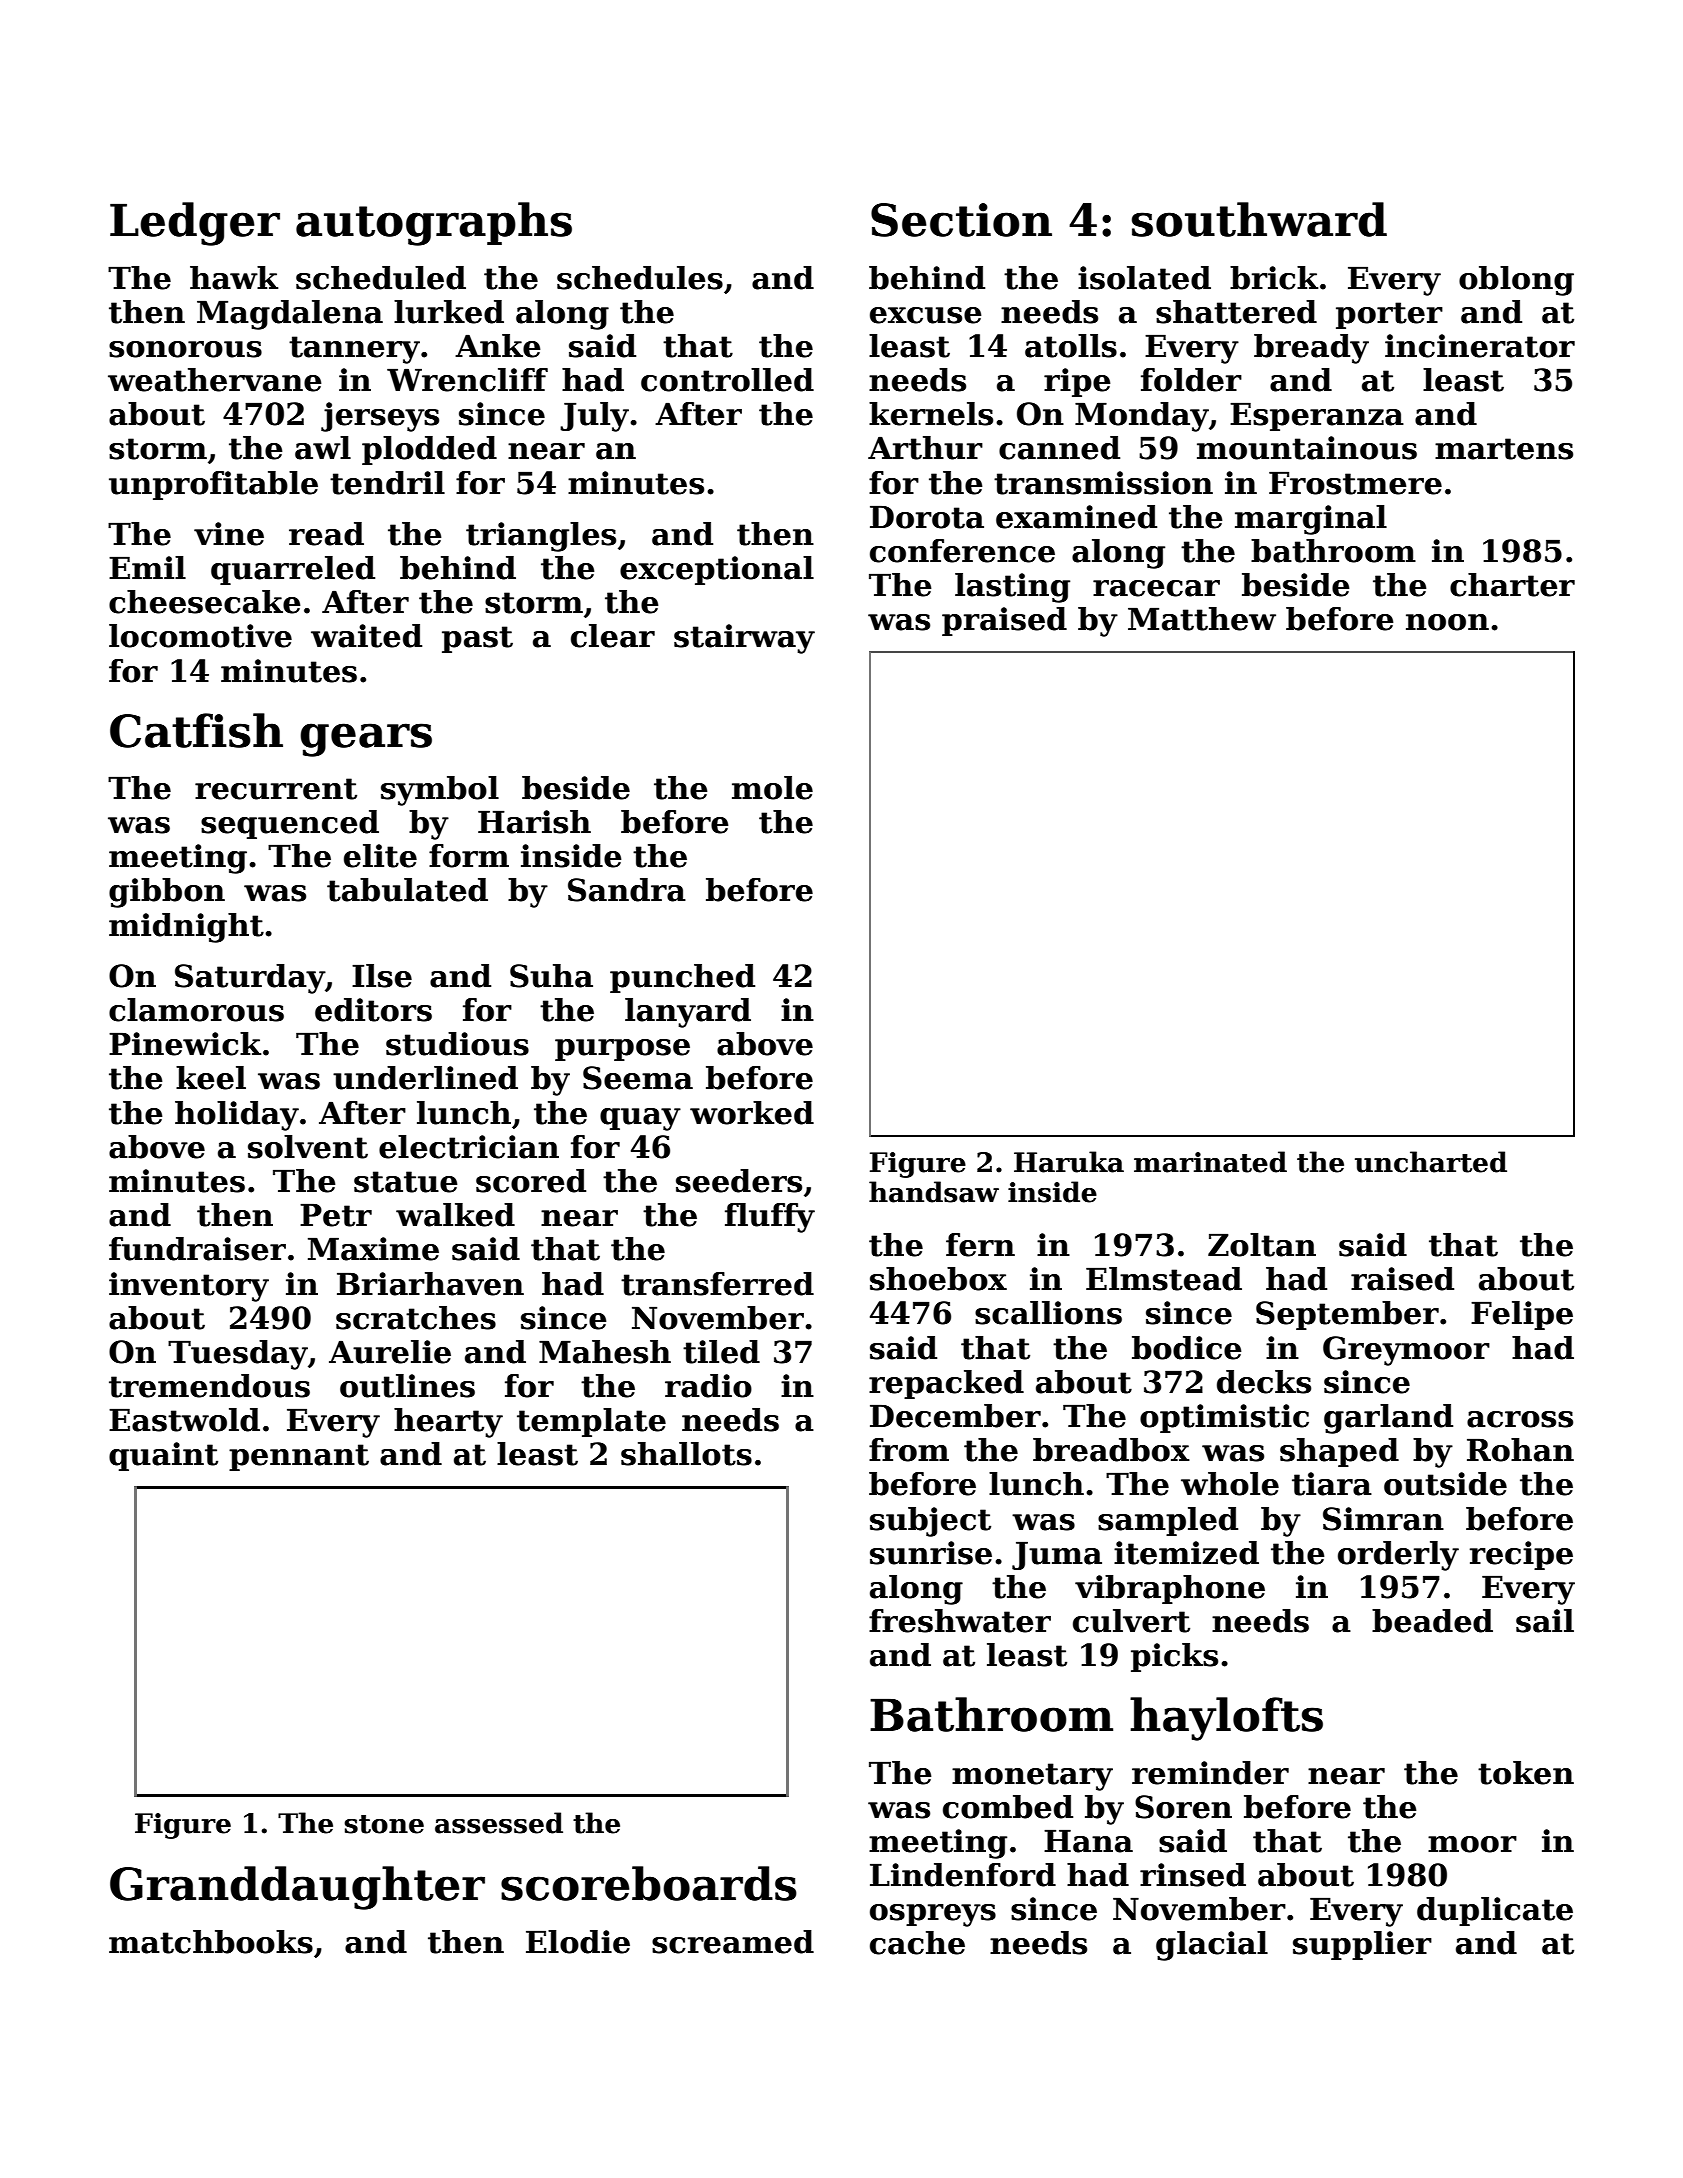 This document has width=1683, height=2178. What do you see at coordinates (1202, 619) in the document?
I see `Matthew` at bounding box center [1202, 619].
